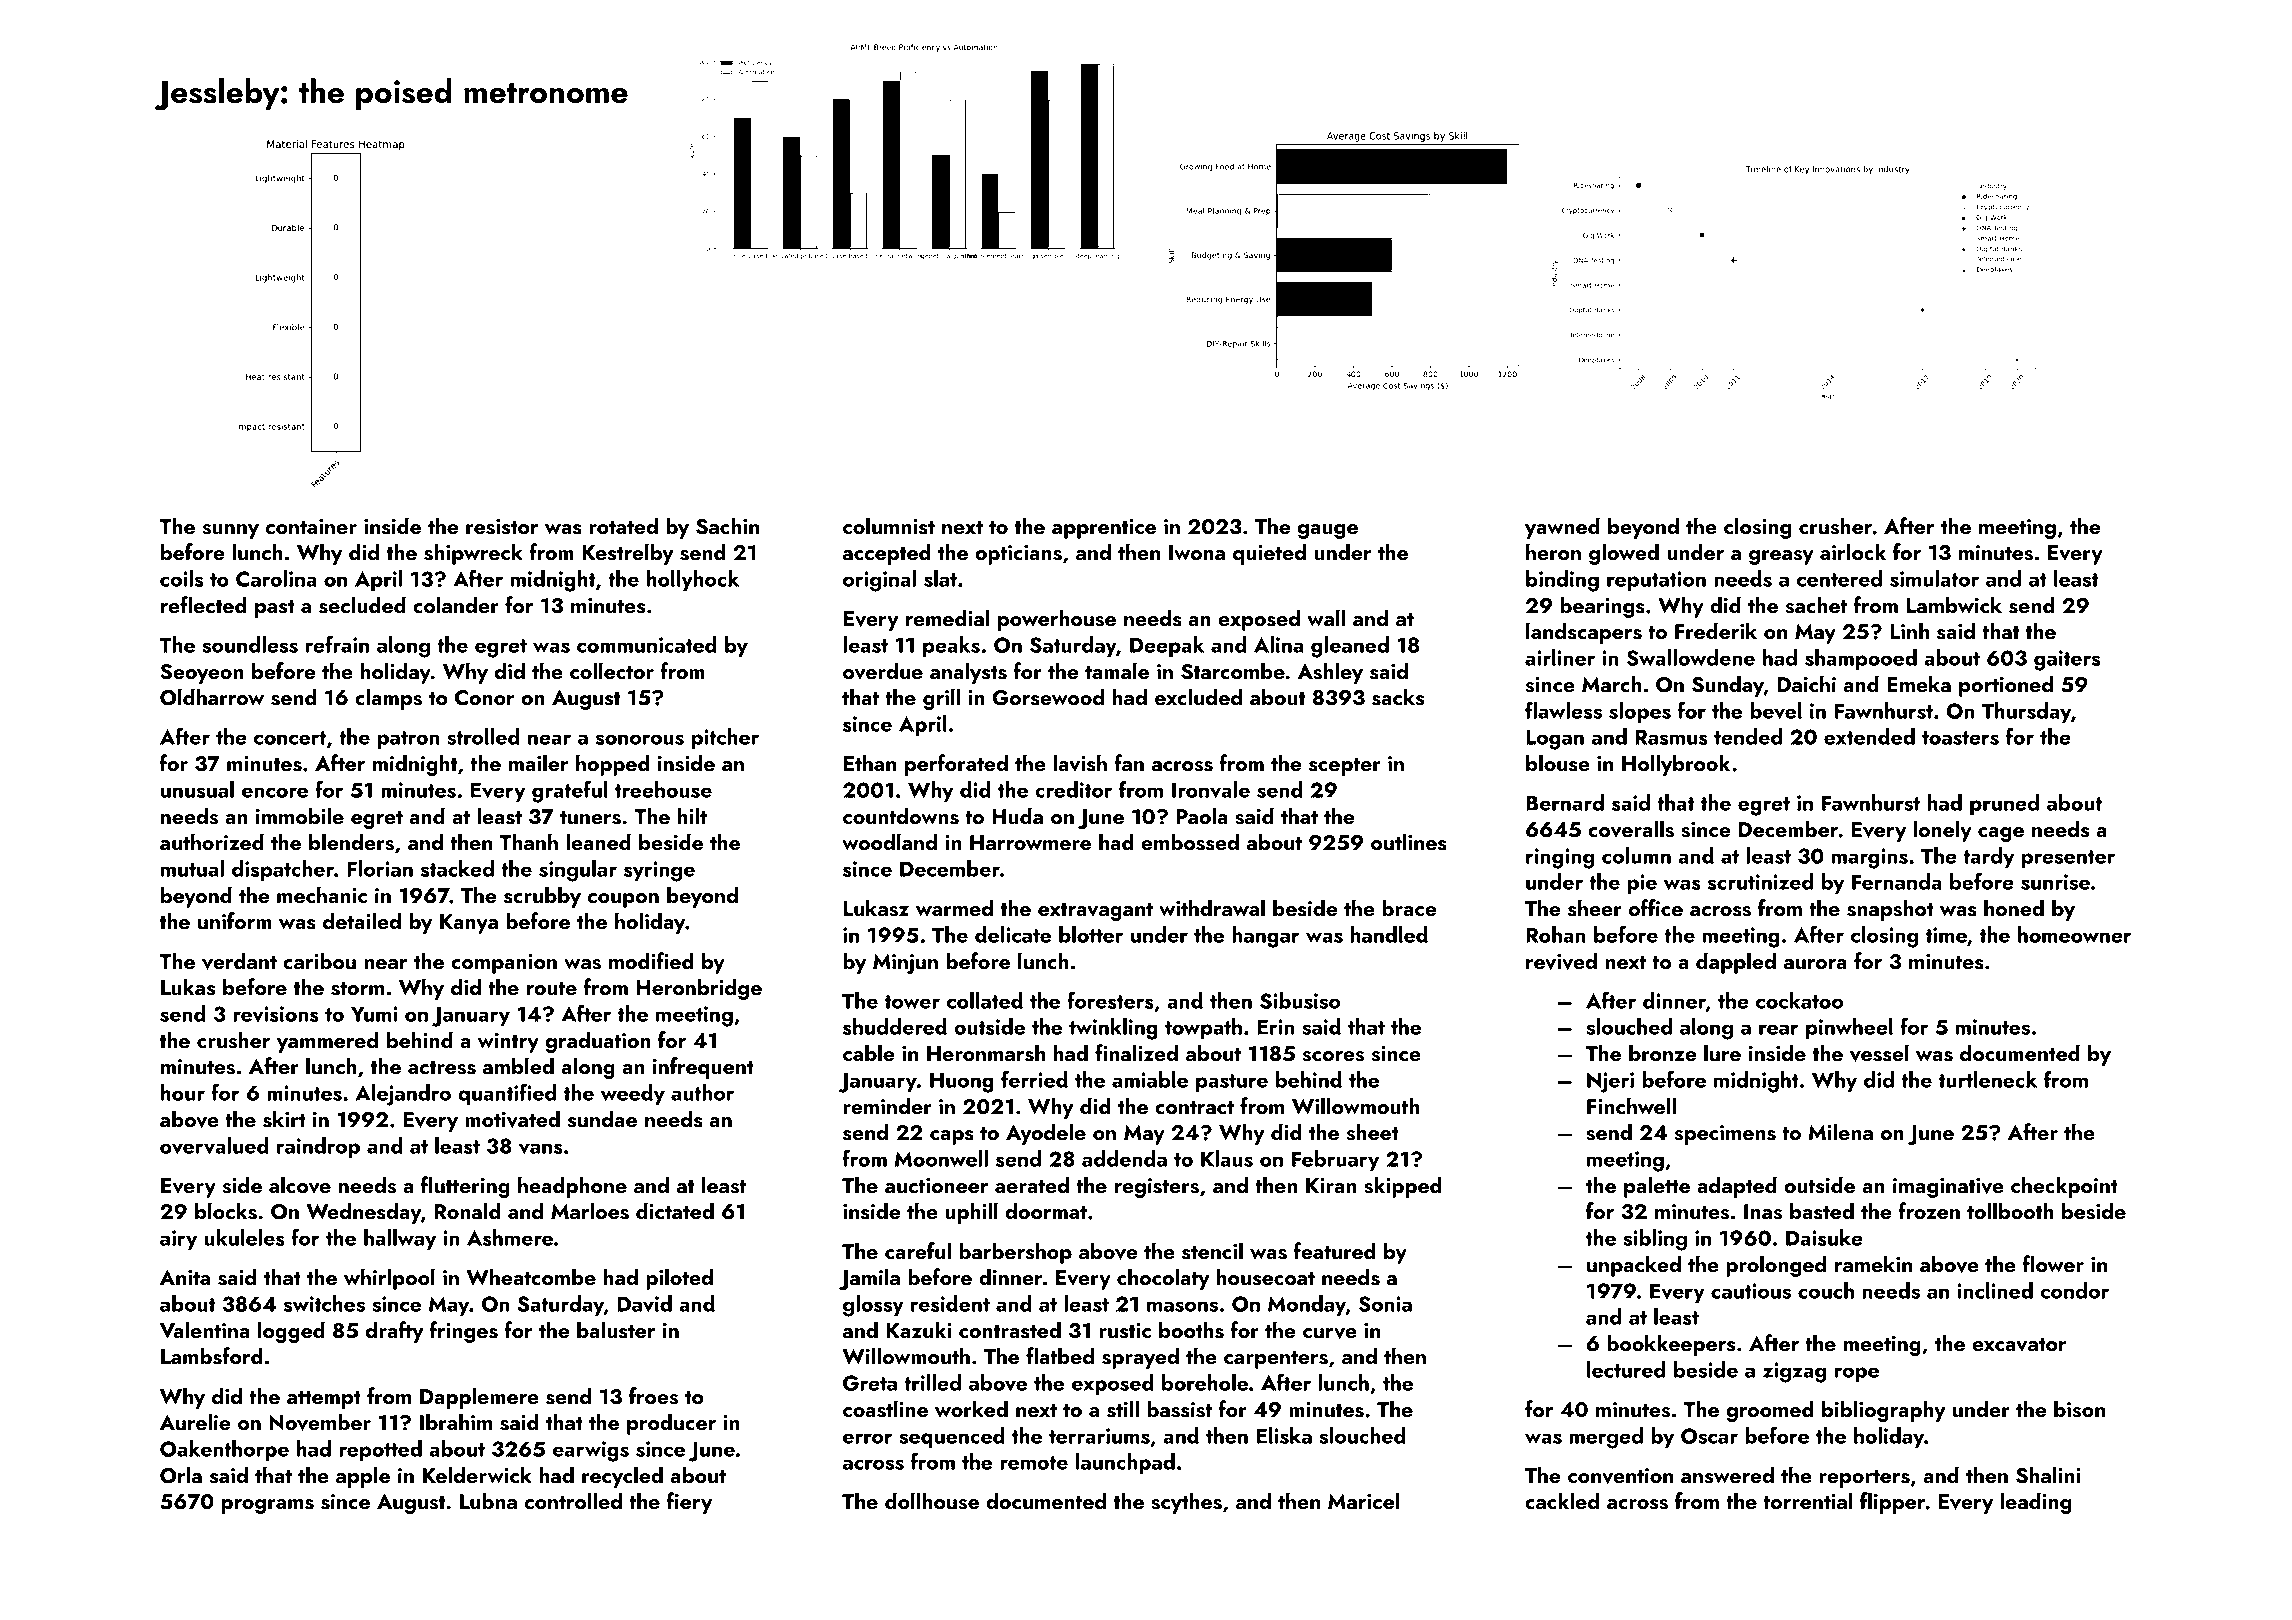 The width and height of the screenshot is (2292, 1620). I want to click on hour, so click(183, 1092).
